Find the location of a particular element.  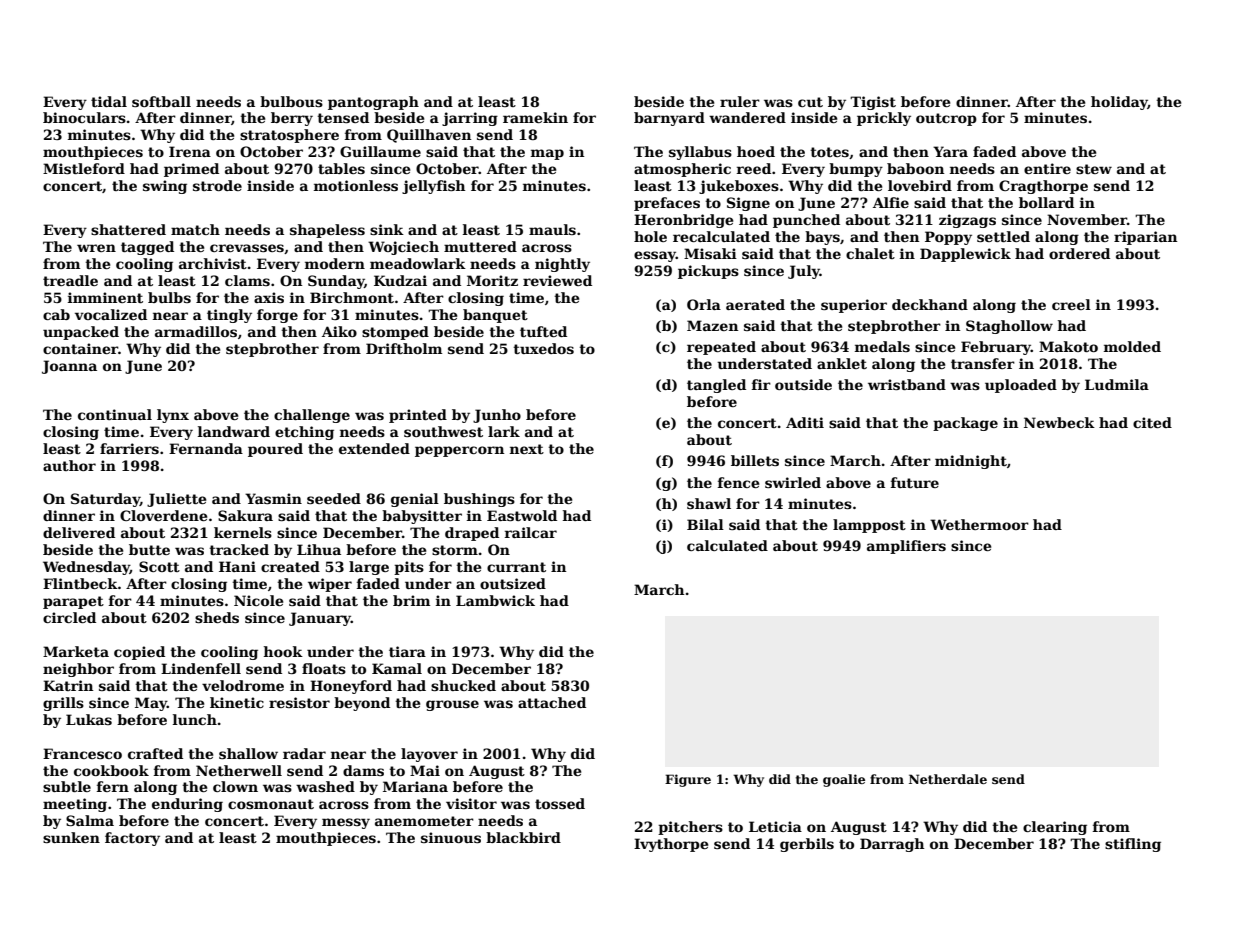

author is located at coordinates (69, 465).
